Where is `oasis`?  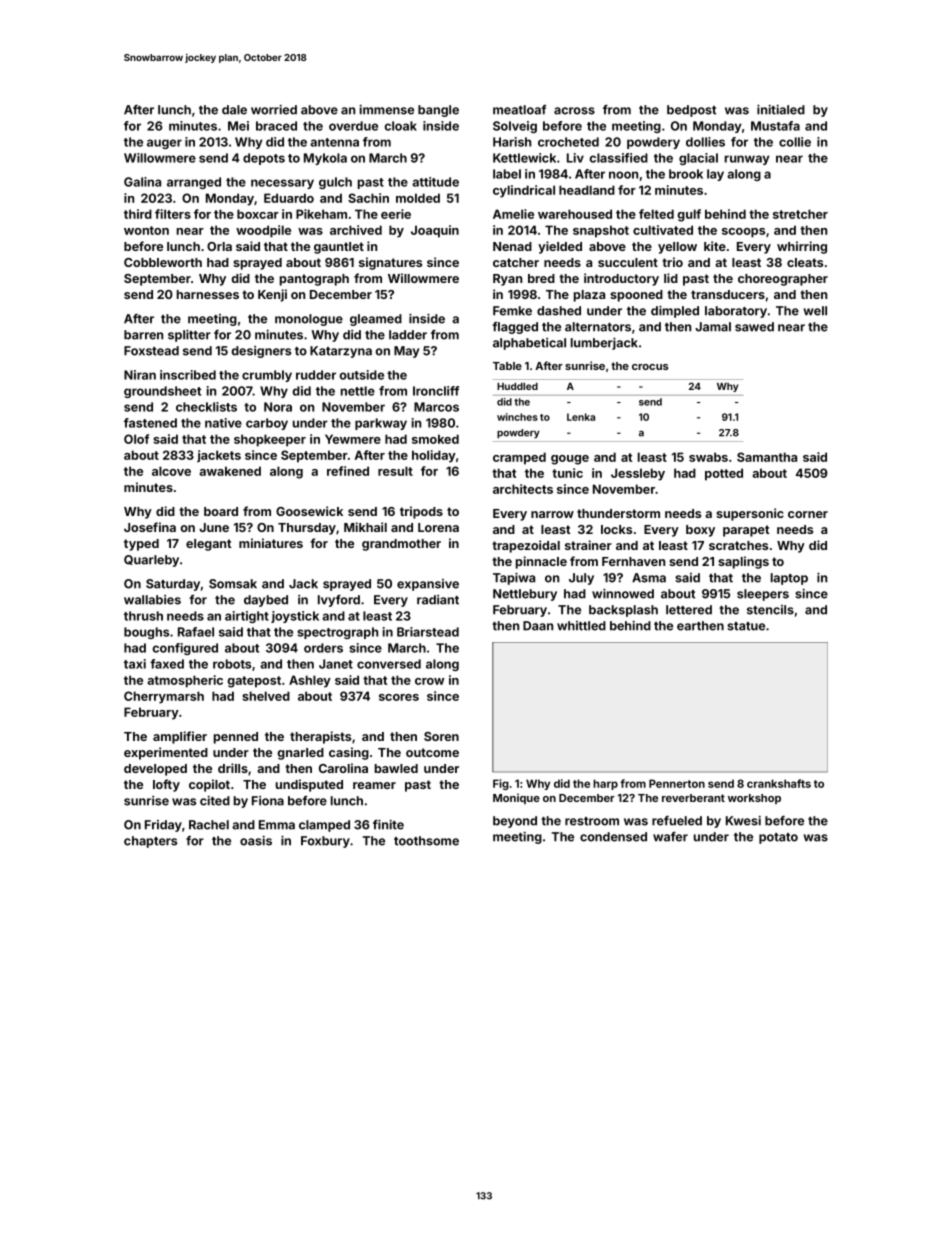
oasis is located at coordinates (256, 840).
